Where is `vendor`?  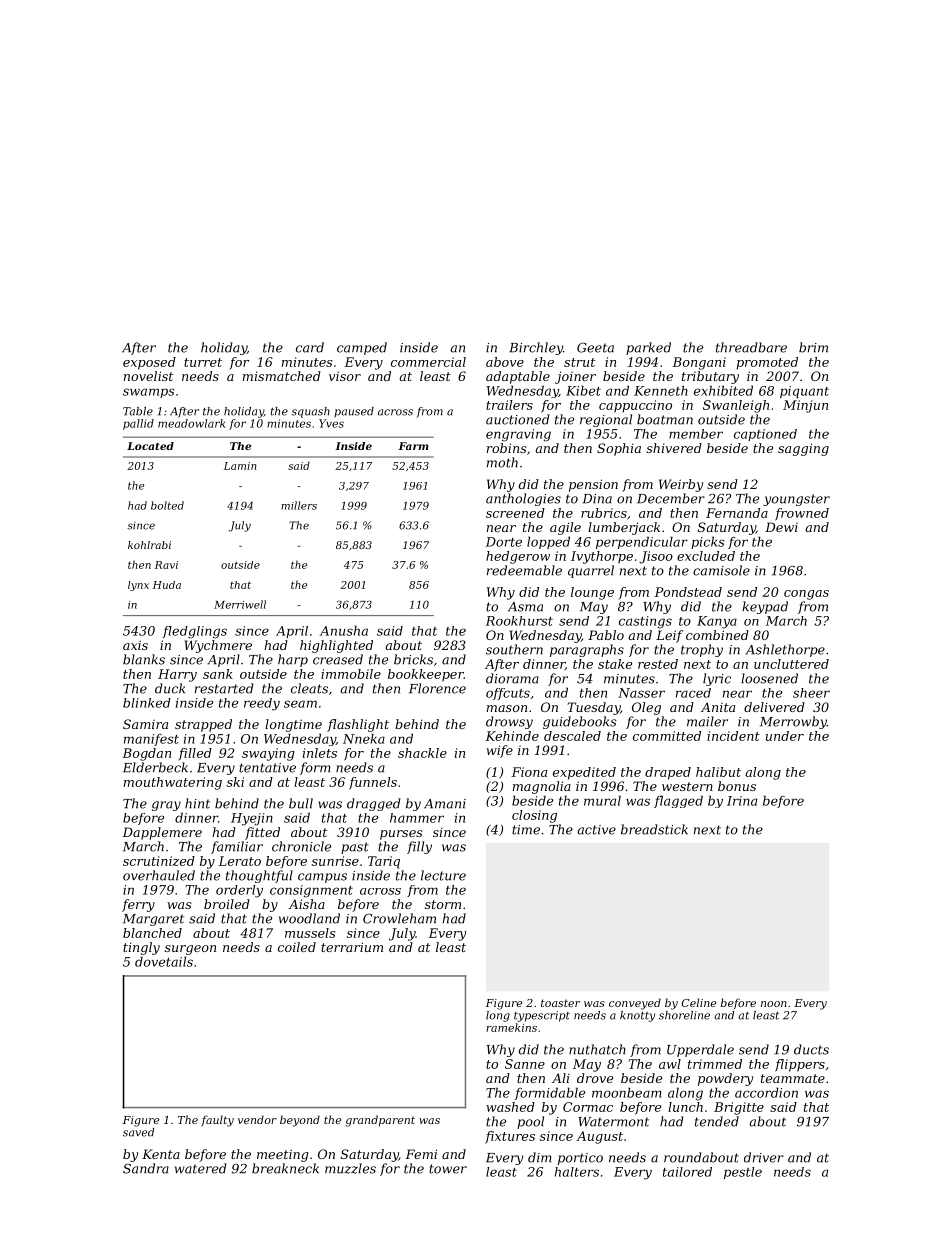 vendor is located at coordinates (257, 1119).
